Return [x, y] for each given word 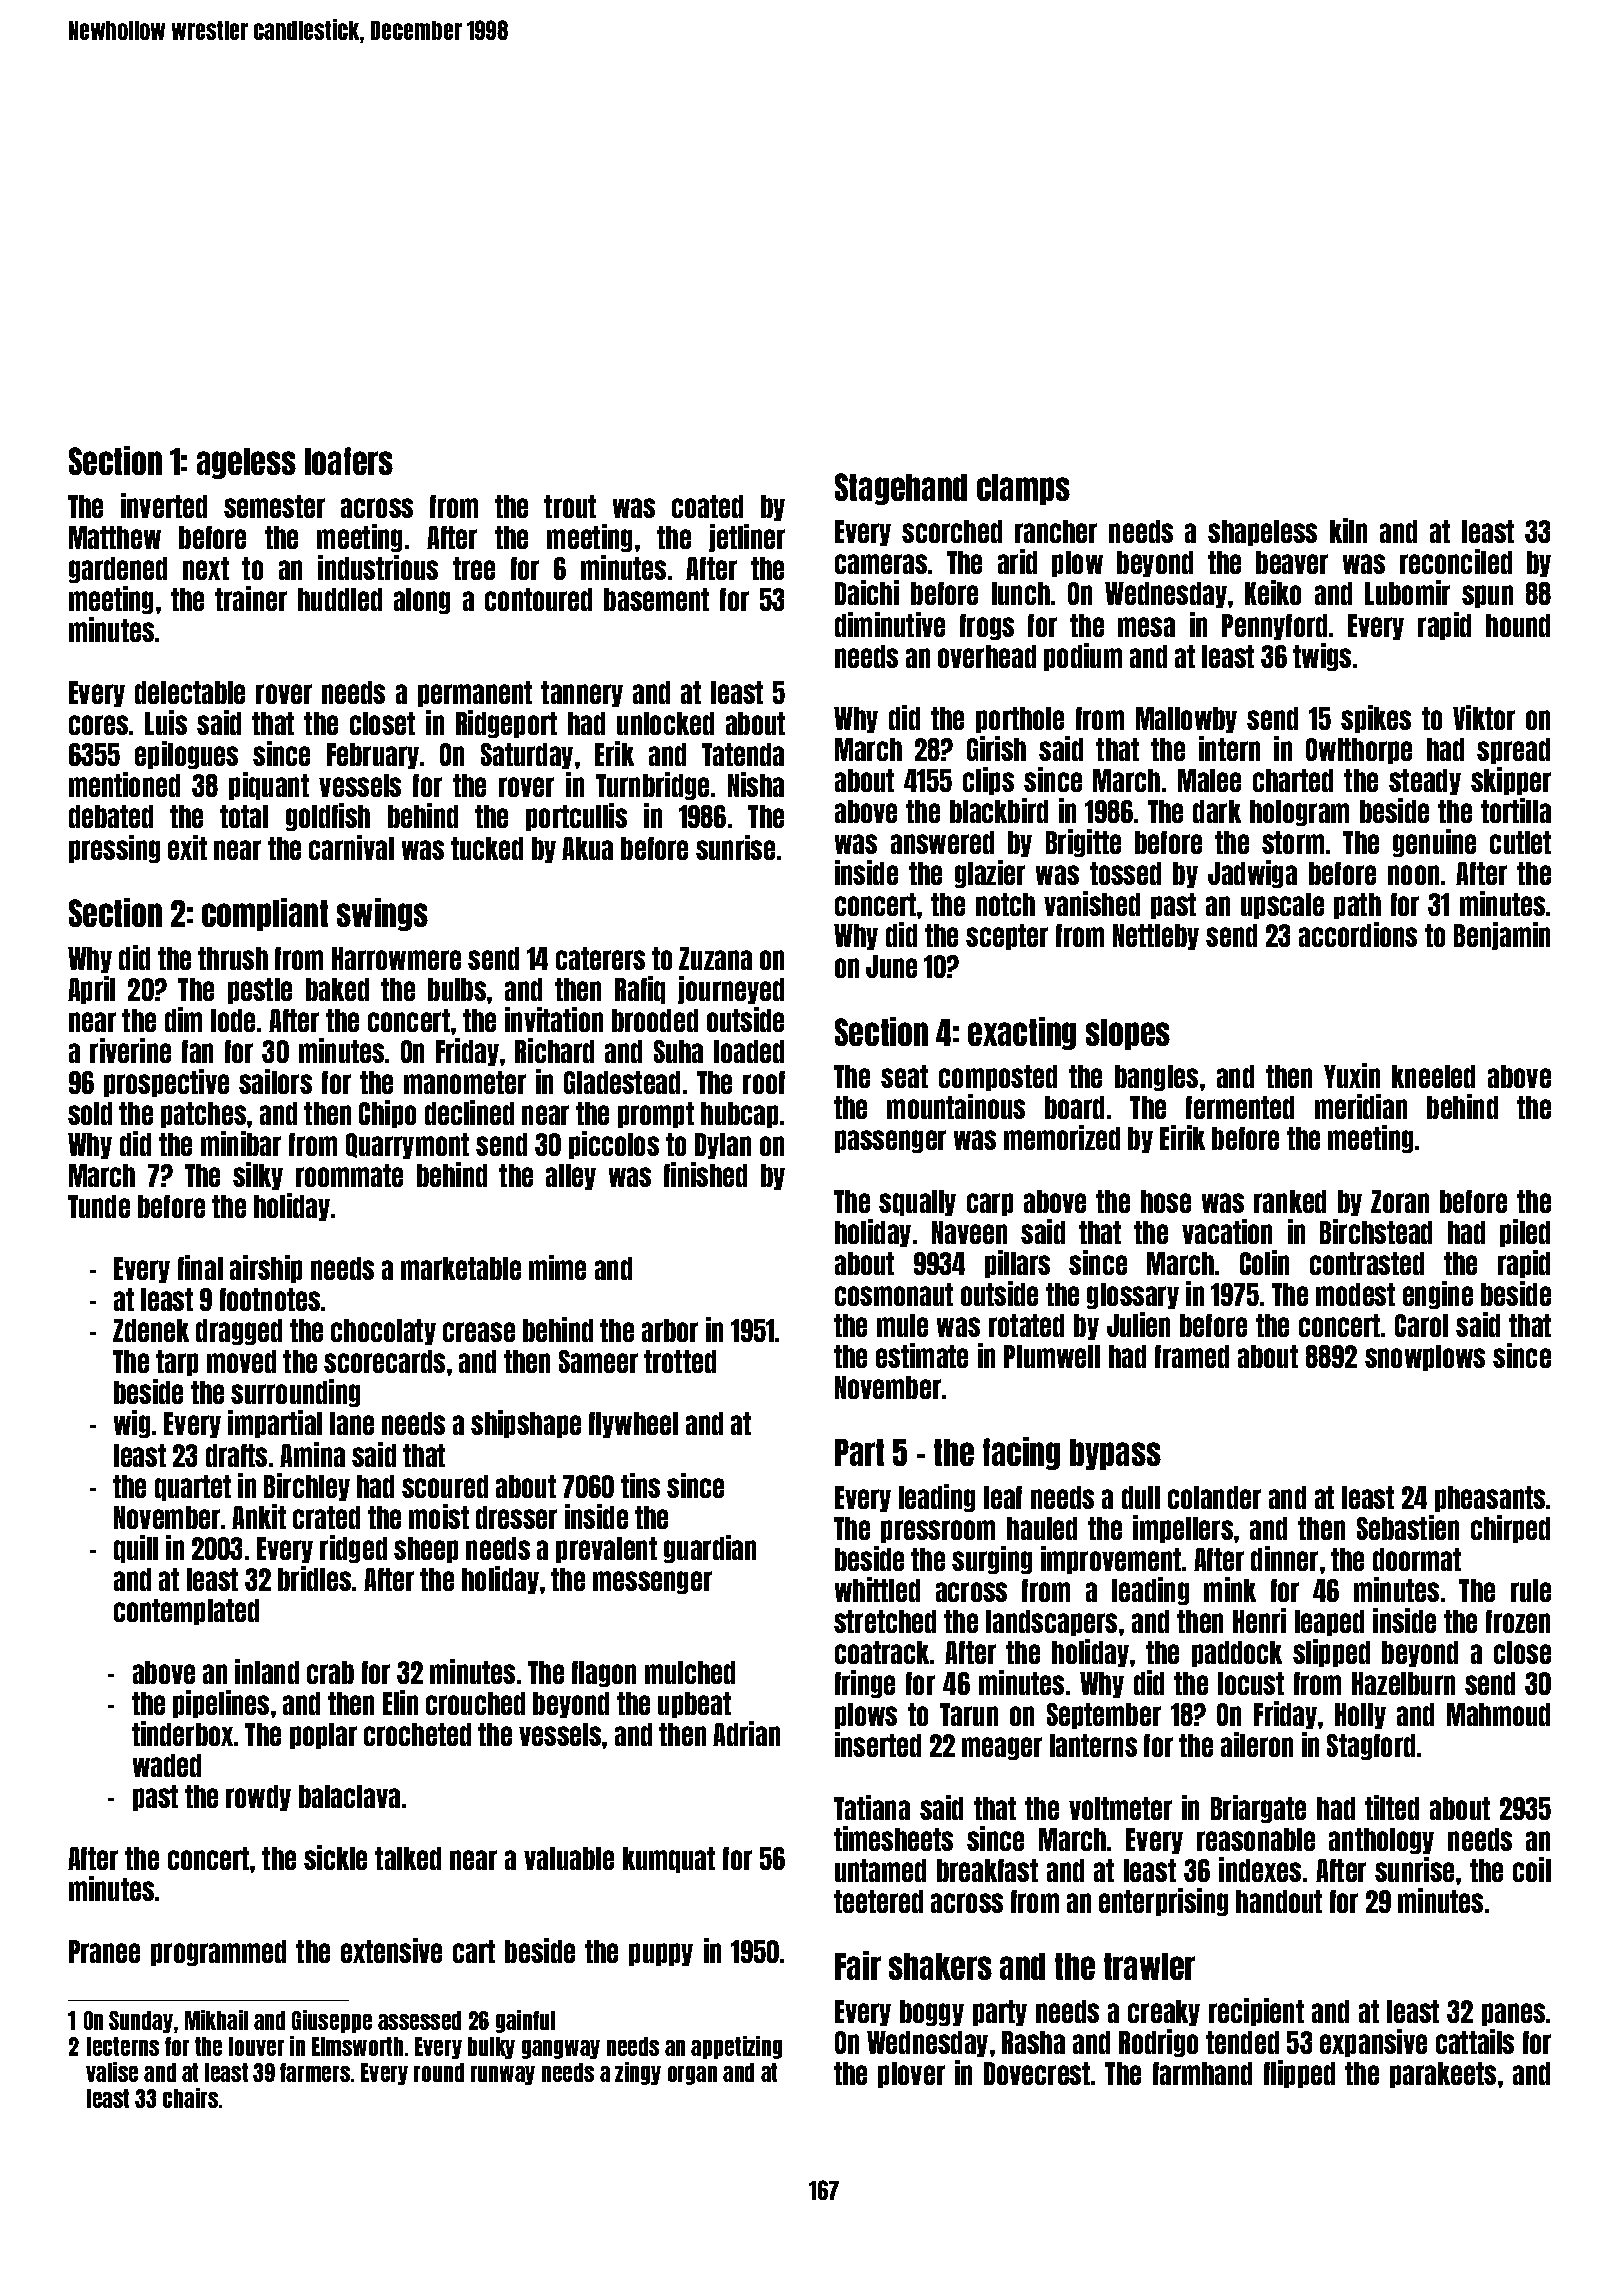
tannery [582, 694]
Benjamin [1502, 936]
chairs [190, 2098]
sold [90, 1113]
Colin [1264, 1262]
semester [274, 506]
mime [557, 1267]
